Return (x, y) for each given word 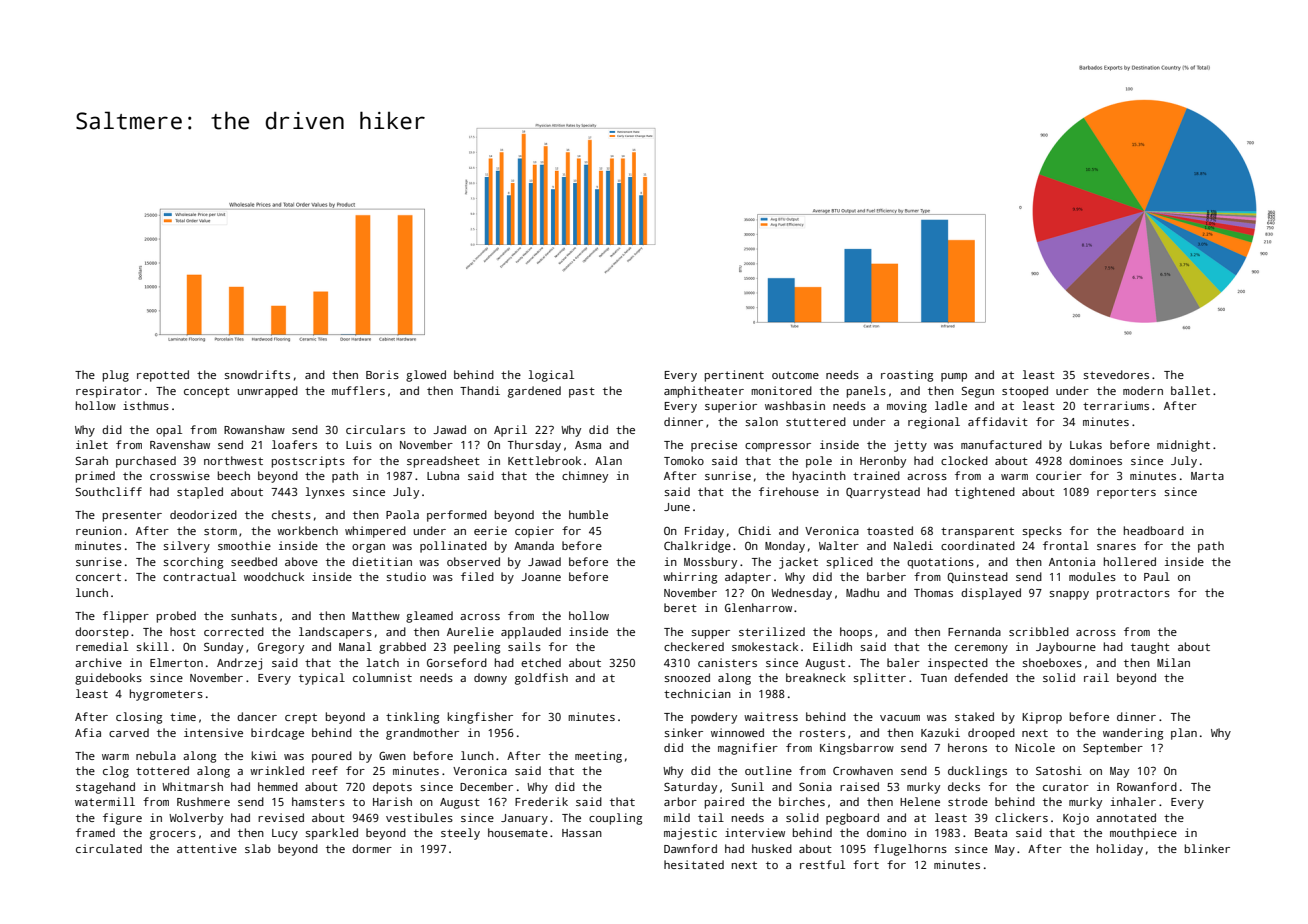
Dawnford (690, 848)
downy (490, 679)
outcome (795, 375)
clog (116, 772)
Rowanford (1147, 786)
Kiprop (1042, 718)
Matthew (376, 615)
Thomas (933, 592)
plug (116, 376)
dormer (372, 848)
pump (954, 377)
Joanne (541, 577)
